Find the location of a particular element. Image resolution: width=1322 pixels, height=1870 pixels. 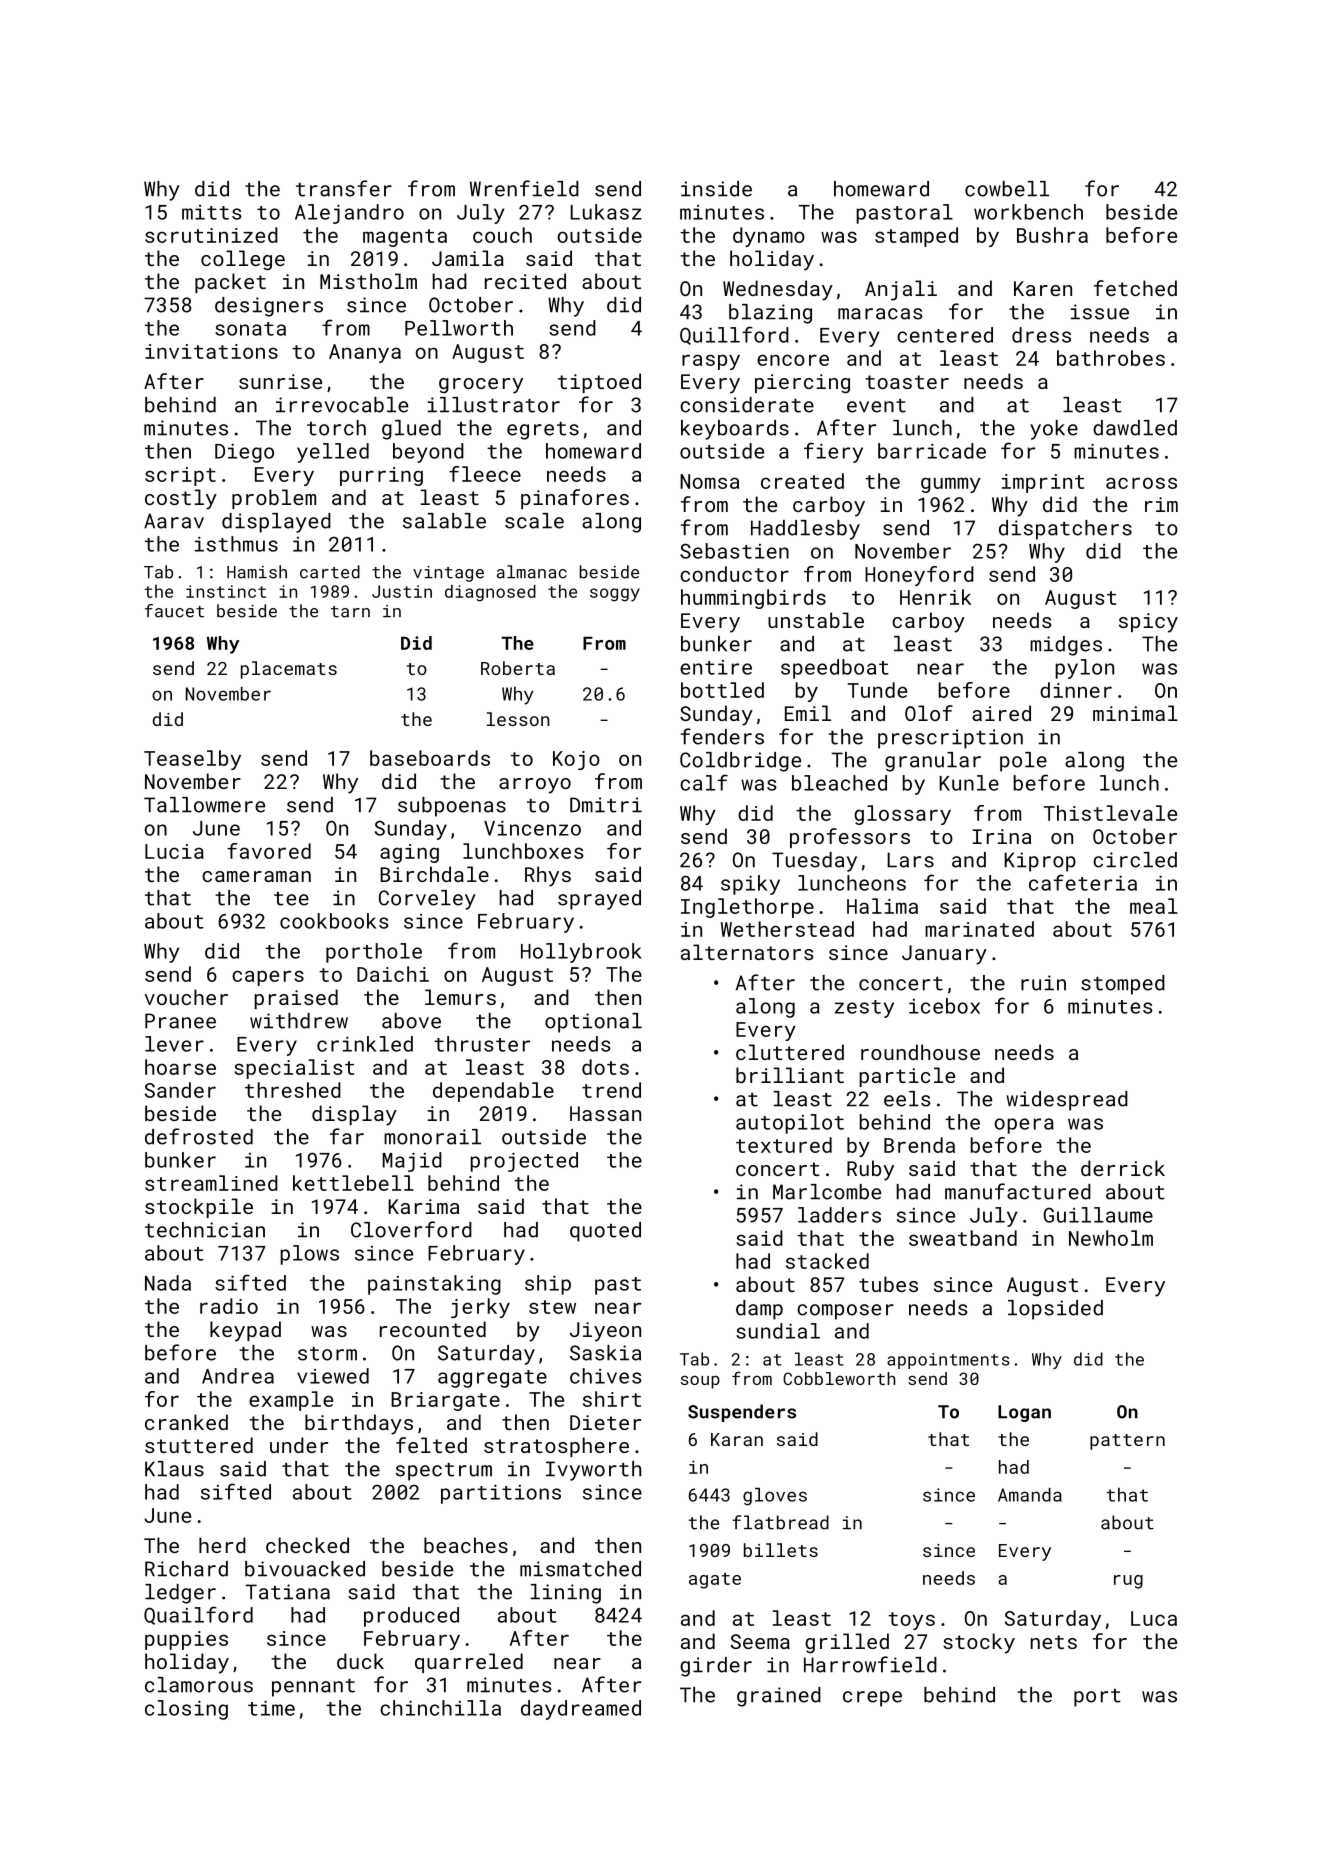

designers is located at coordinates (269, 307).
